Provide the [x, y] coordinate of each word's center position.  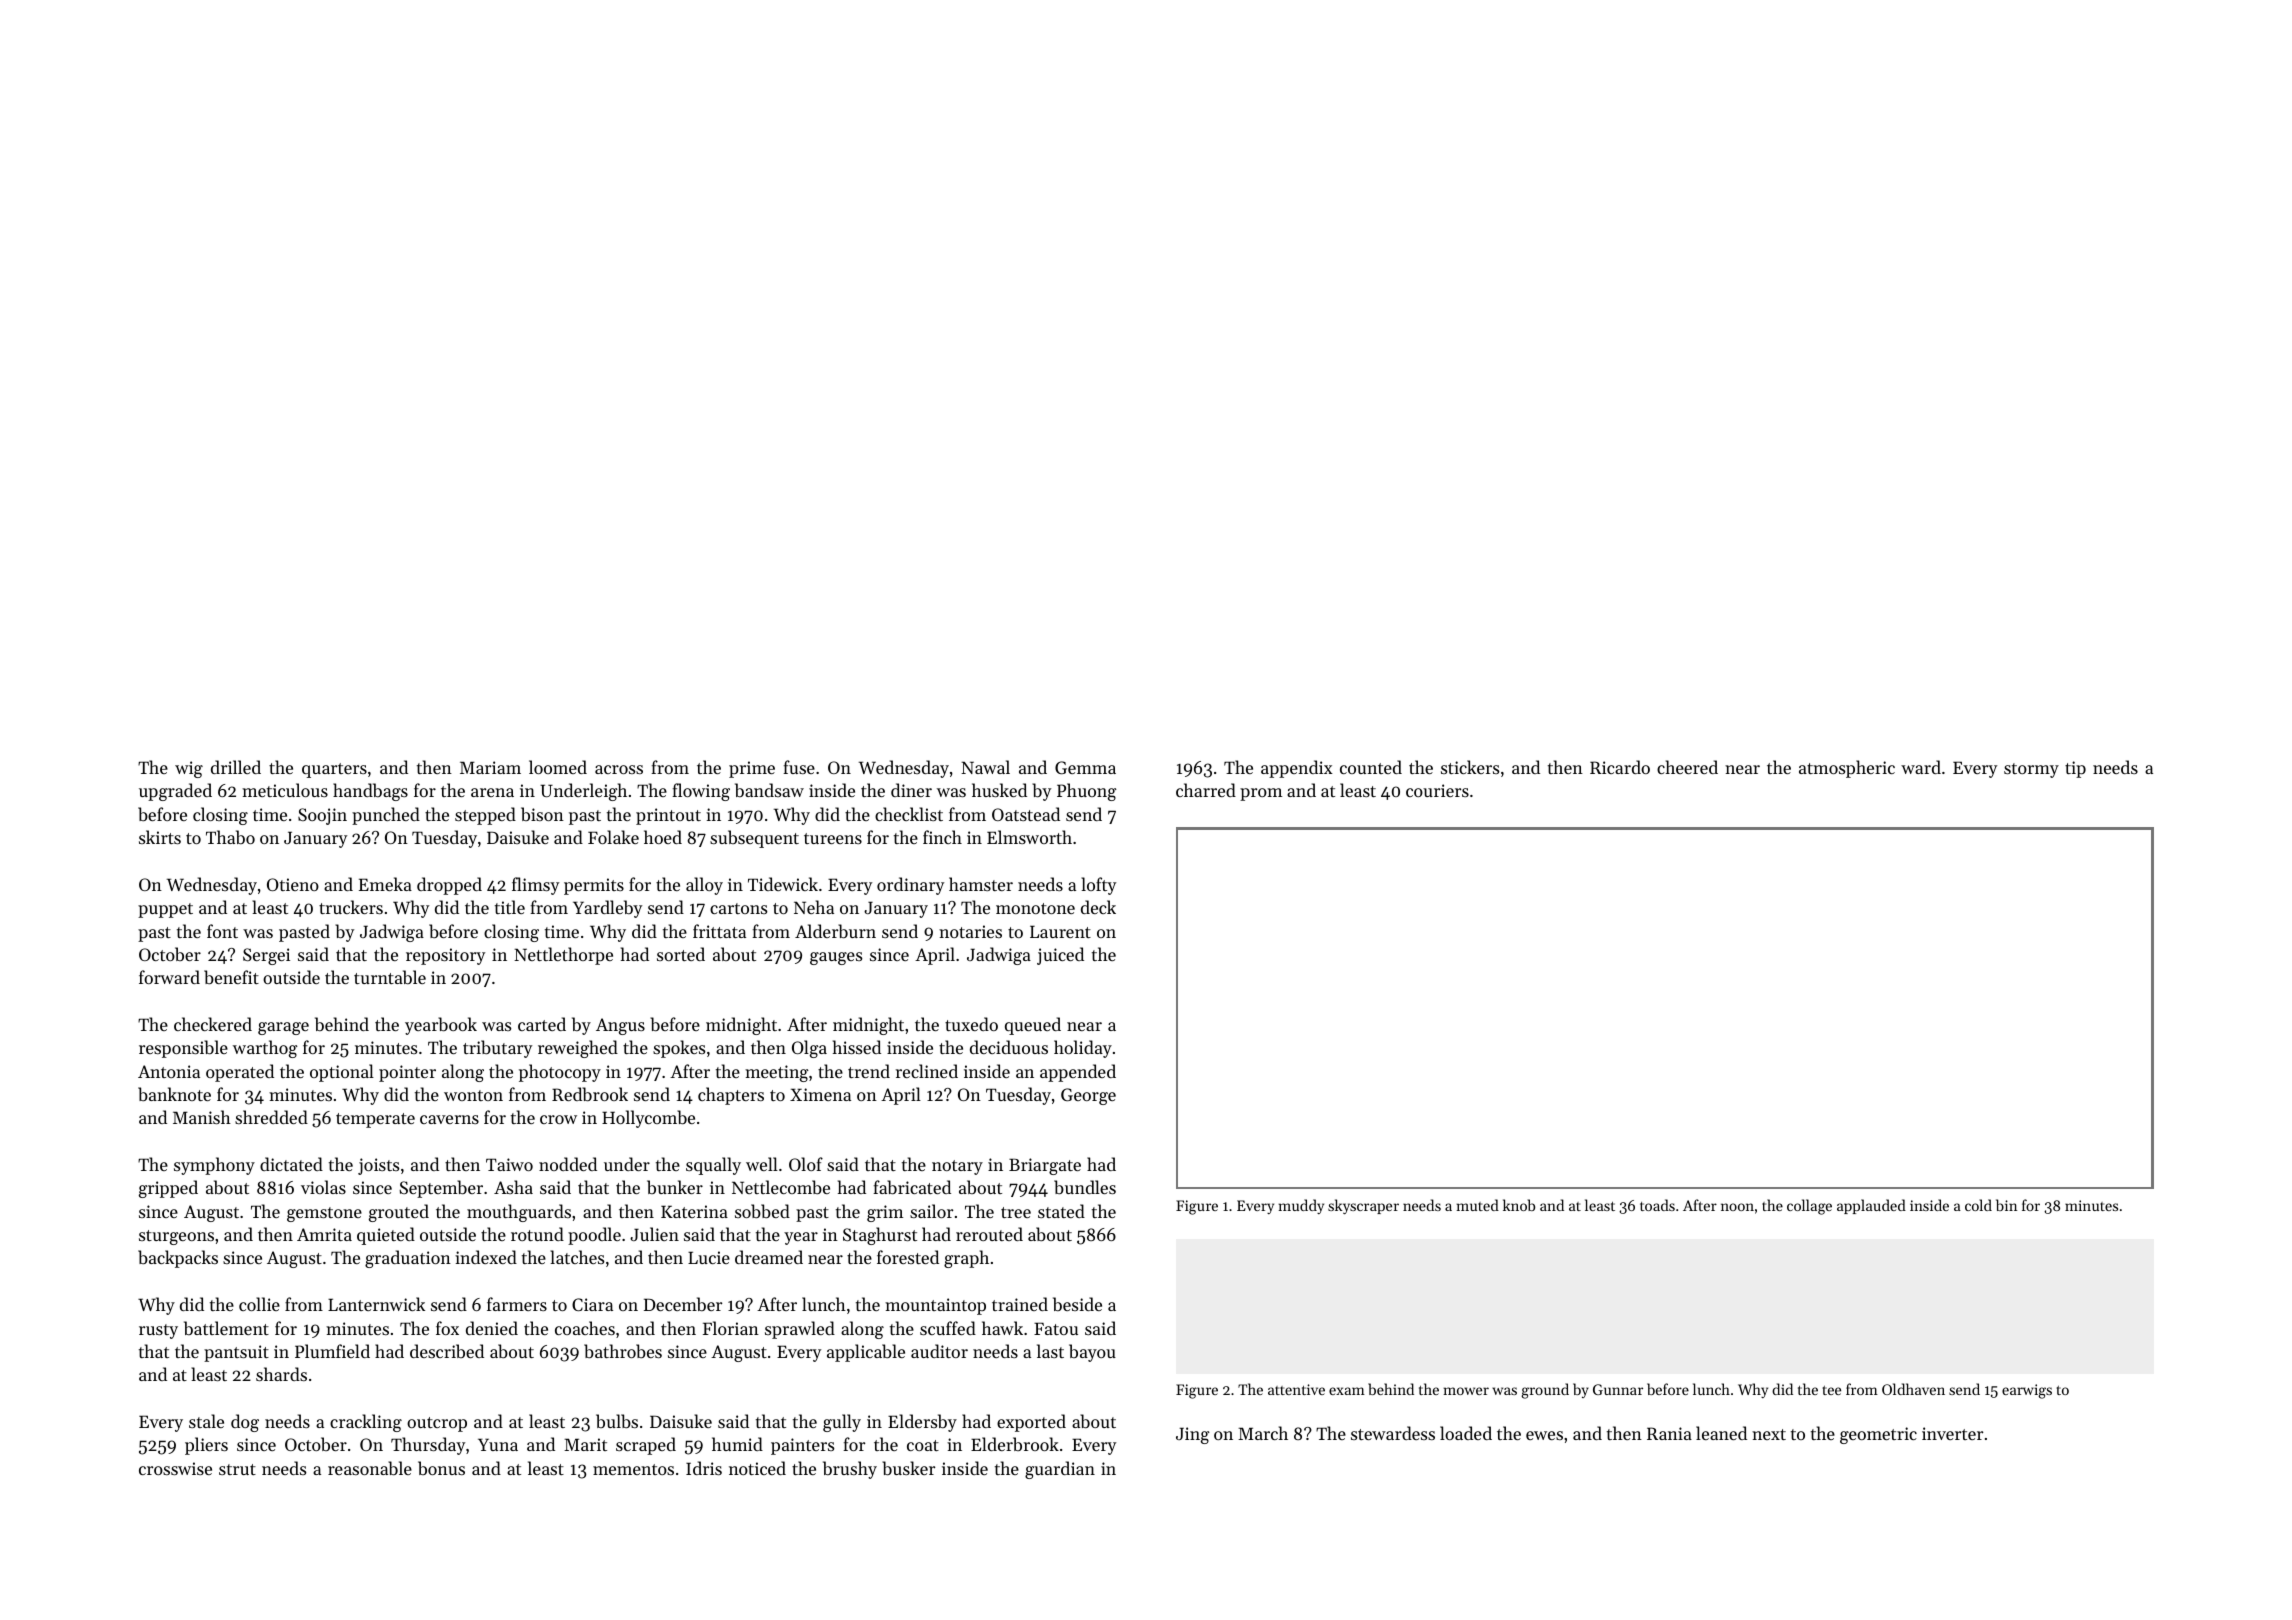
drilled [236, 767]
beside [1077, 1304]
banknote [174, 1094]
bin [2006, 1205]
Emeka [385, 884]
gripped [168, 1189]
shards [281, 1374]
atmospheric [1847, 769]
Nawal [985, 767]
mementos [633, 1469]
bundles [1085, 1187]
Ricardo [1620, 767]
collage [1809, 1207]
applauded [1871, 1206]
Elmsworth [1029, 837]
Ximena [820, 1094]
